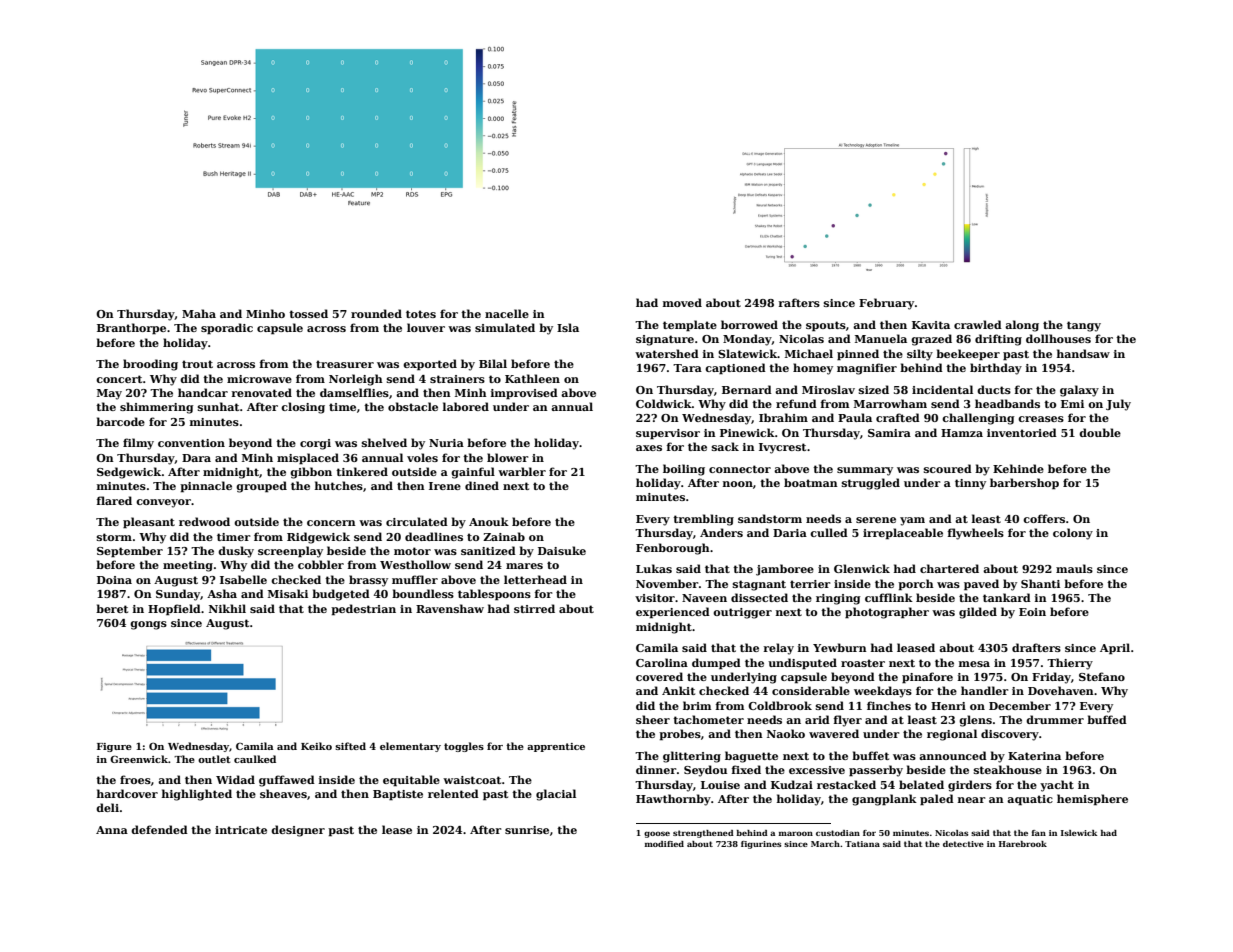 This page has width=1233, height=952. Describe the element at coordinates (974, 664) in the page. I see `mesa` at that location.
